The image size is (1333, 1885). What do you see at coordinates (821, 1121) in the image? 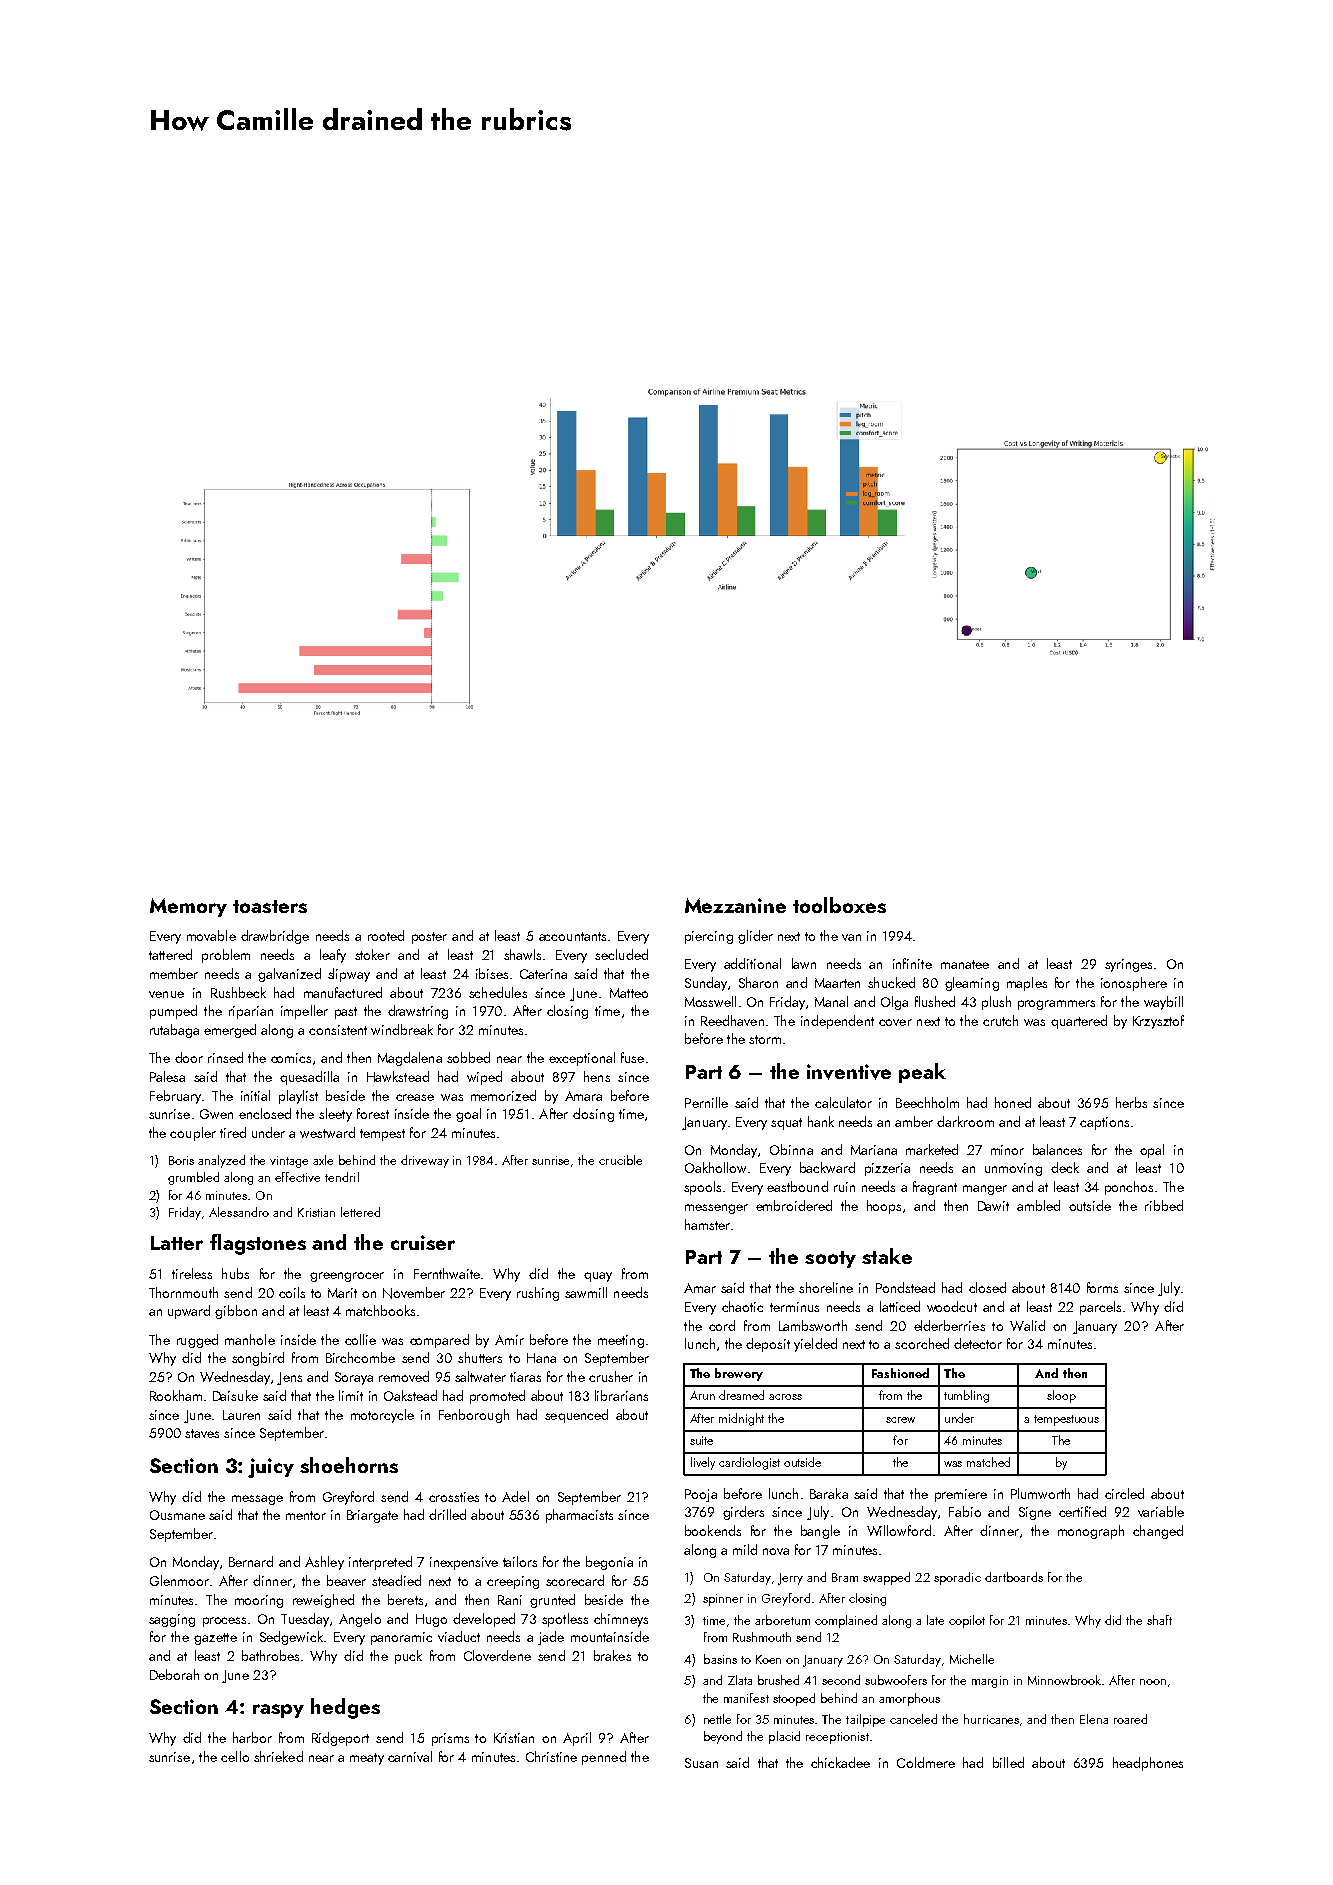
I see `hank` at bounding box center [821, 1121].
